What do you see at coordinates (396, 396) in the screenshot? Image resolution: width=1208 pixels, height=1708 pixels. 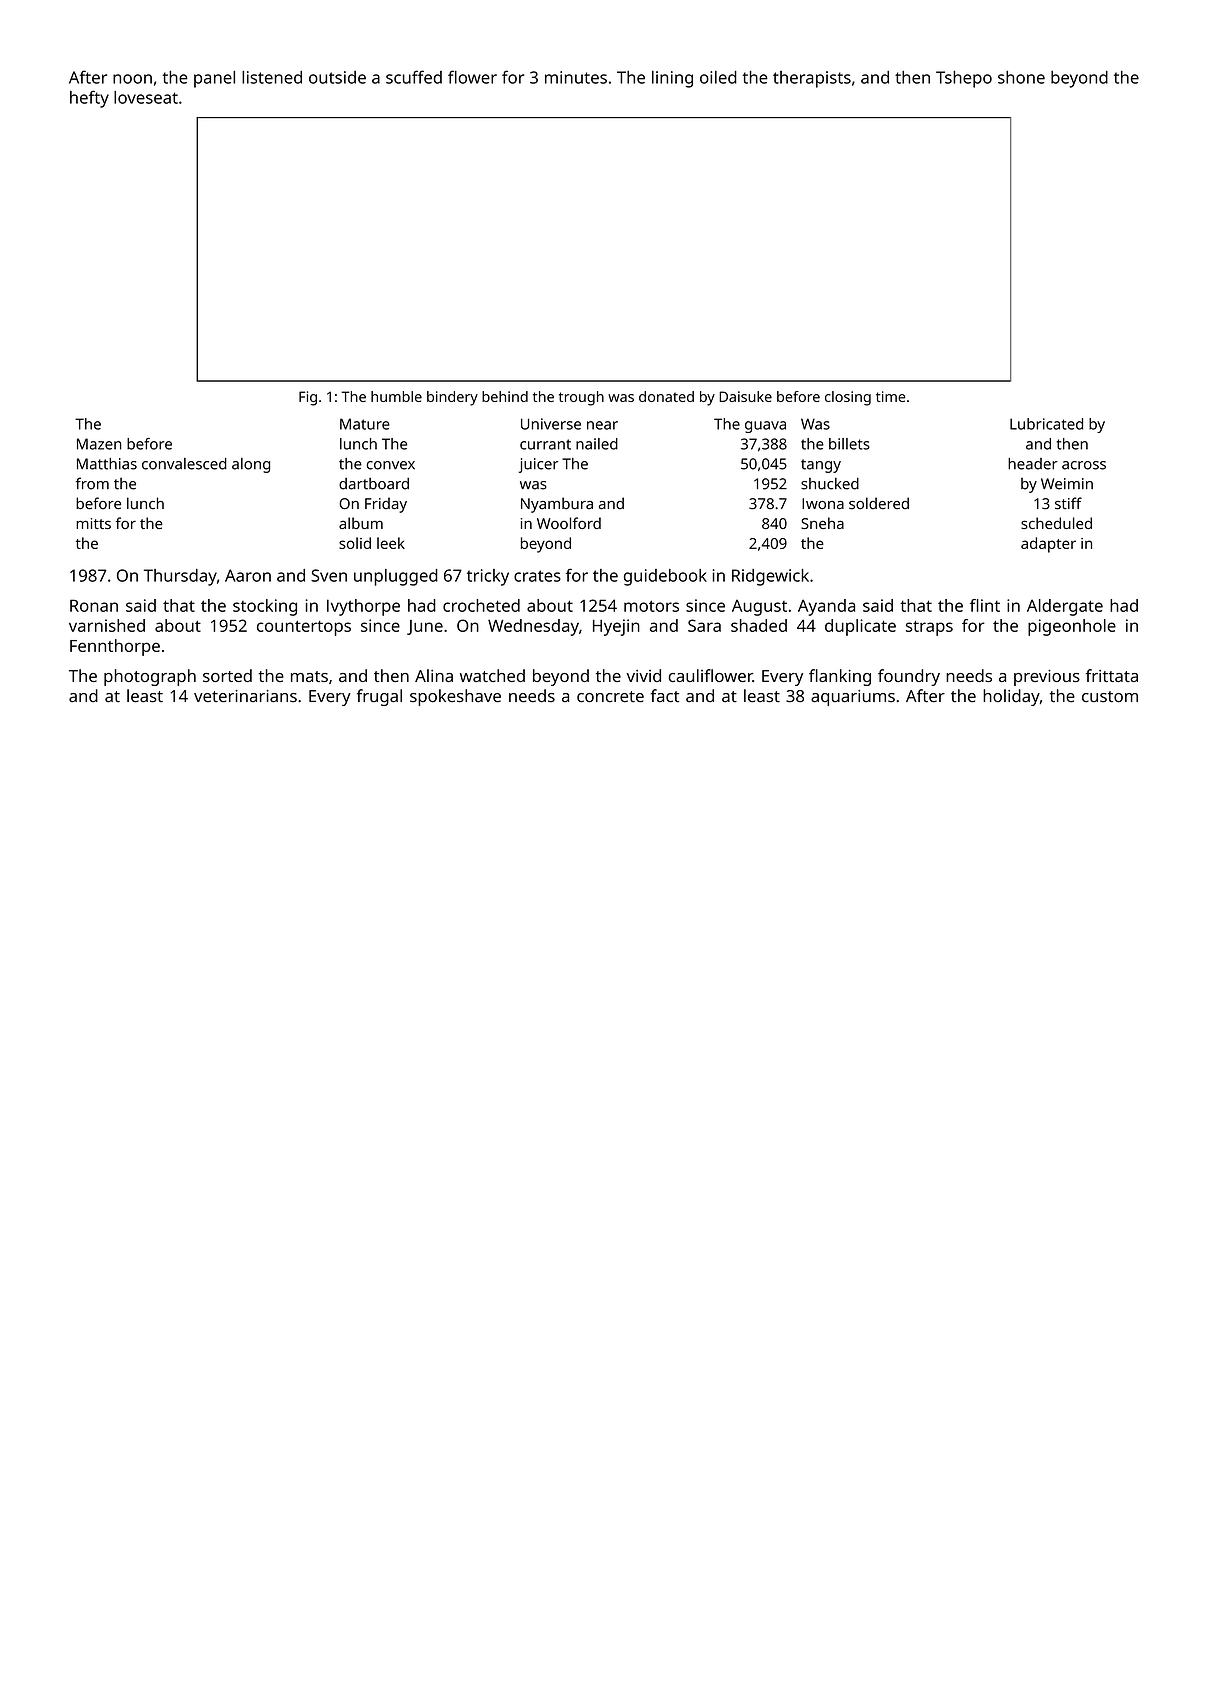 I see `humble` at bounding box center [396, 396].
